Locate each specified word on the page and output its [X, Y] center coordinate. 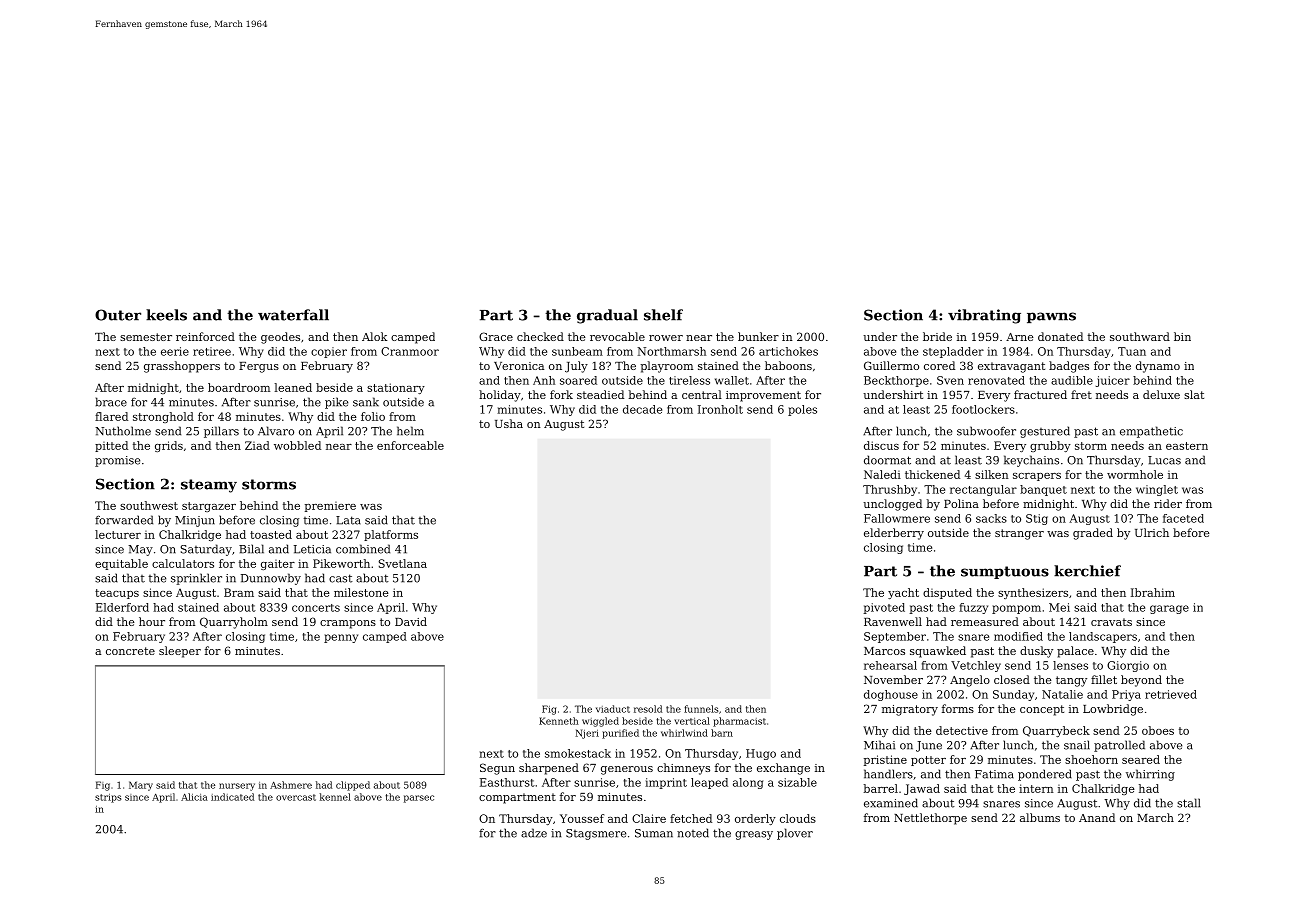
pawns [1051, 317]
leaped [709, 783]
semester [146, 337]
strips [108, 798]
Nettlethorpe [930, 819]
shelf [663, 315]
